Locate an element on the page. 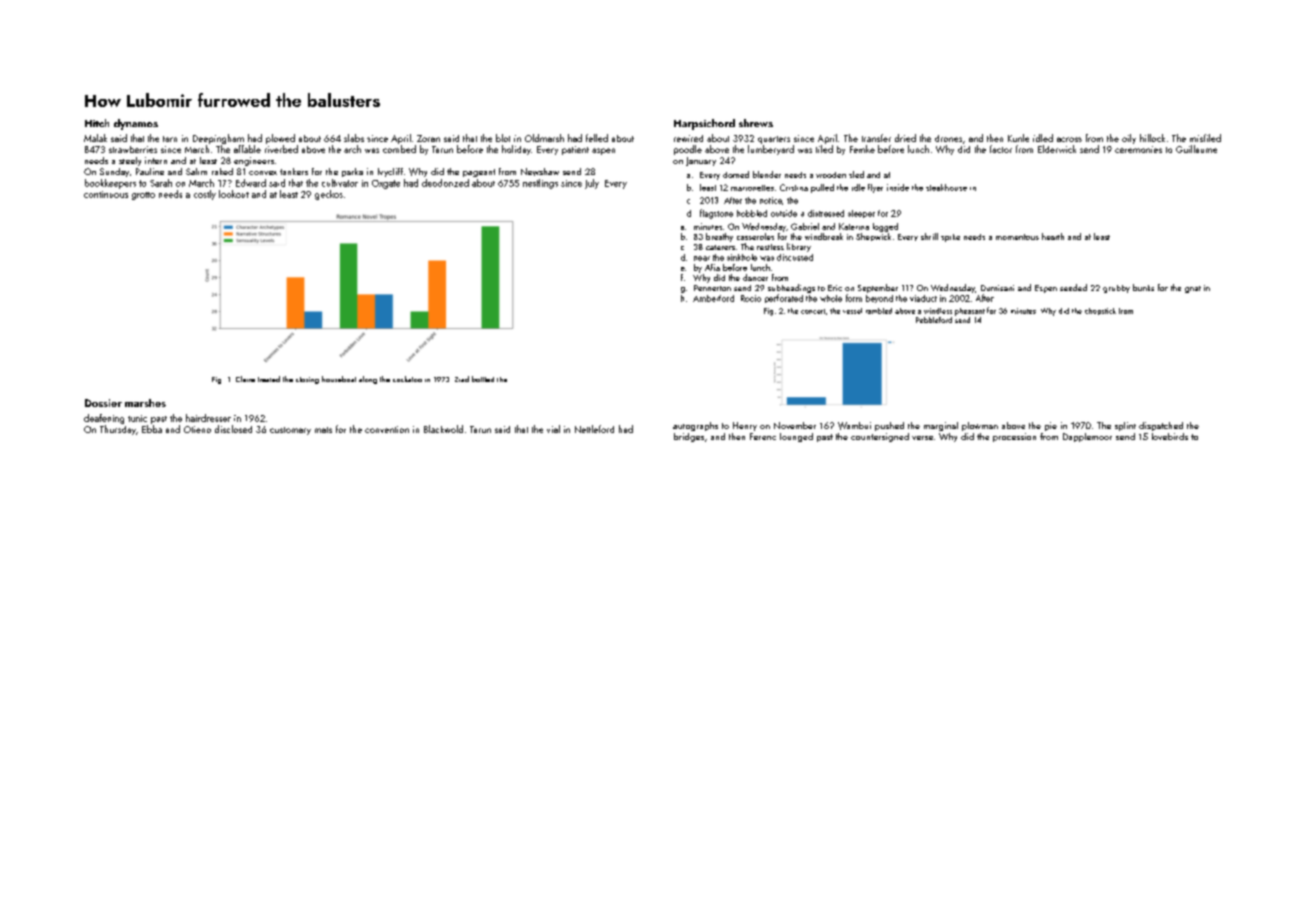 The height and width of the image is (924, 1308). convention is located at coordinates (387, 429).
